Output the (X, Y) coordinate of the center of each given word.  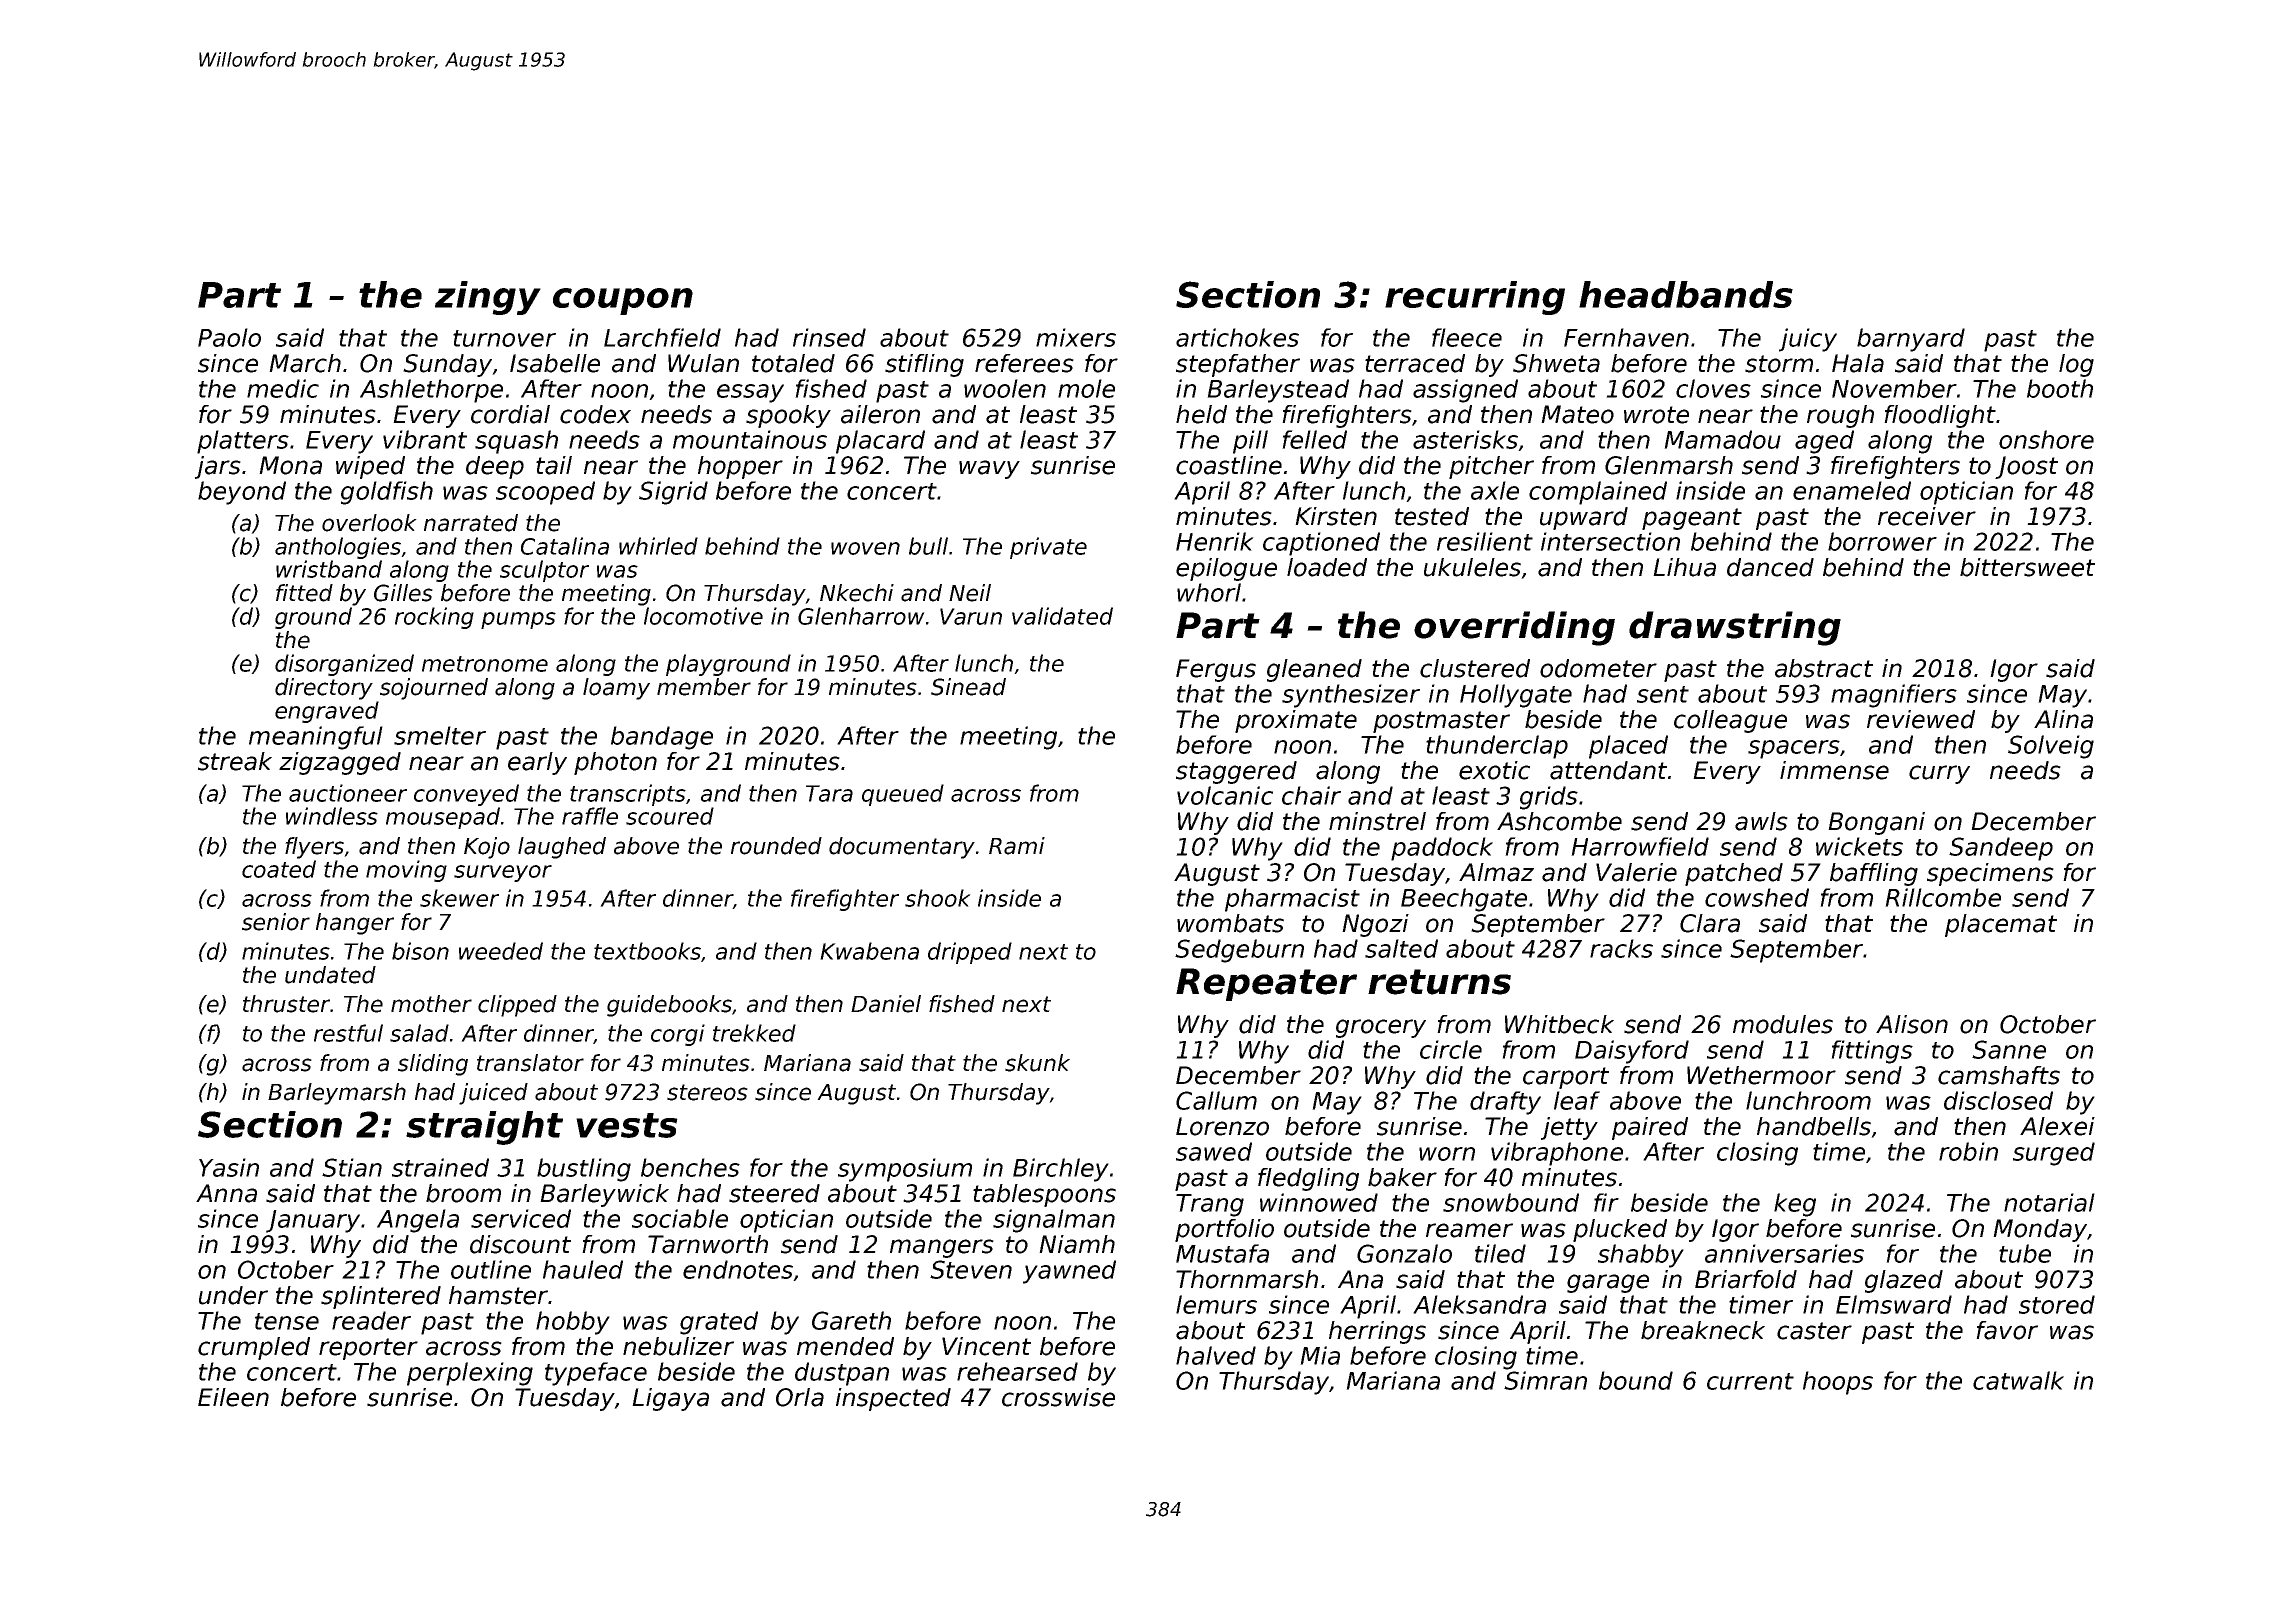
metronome (485, 664)
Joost (2026, 467)
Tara (829, 793)
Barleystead (1278, 391)
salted (1401, 948)
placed (1628, 747)
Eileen (233, 1397)
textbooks (647, 951)
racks (1621, 948)
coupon (623, 301)
